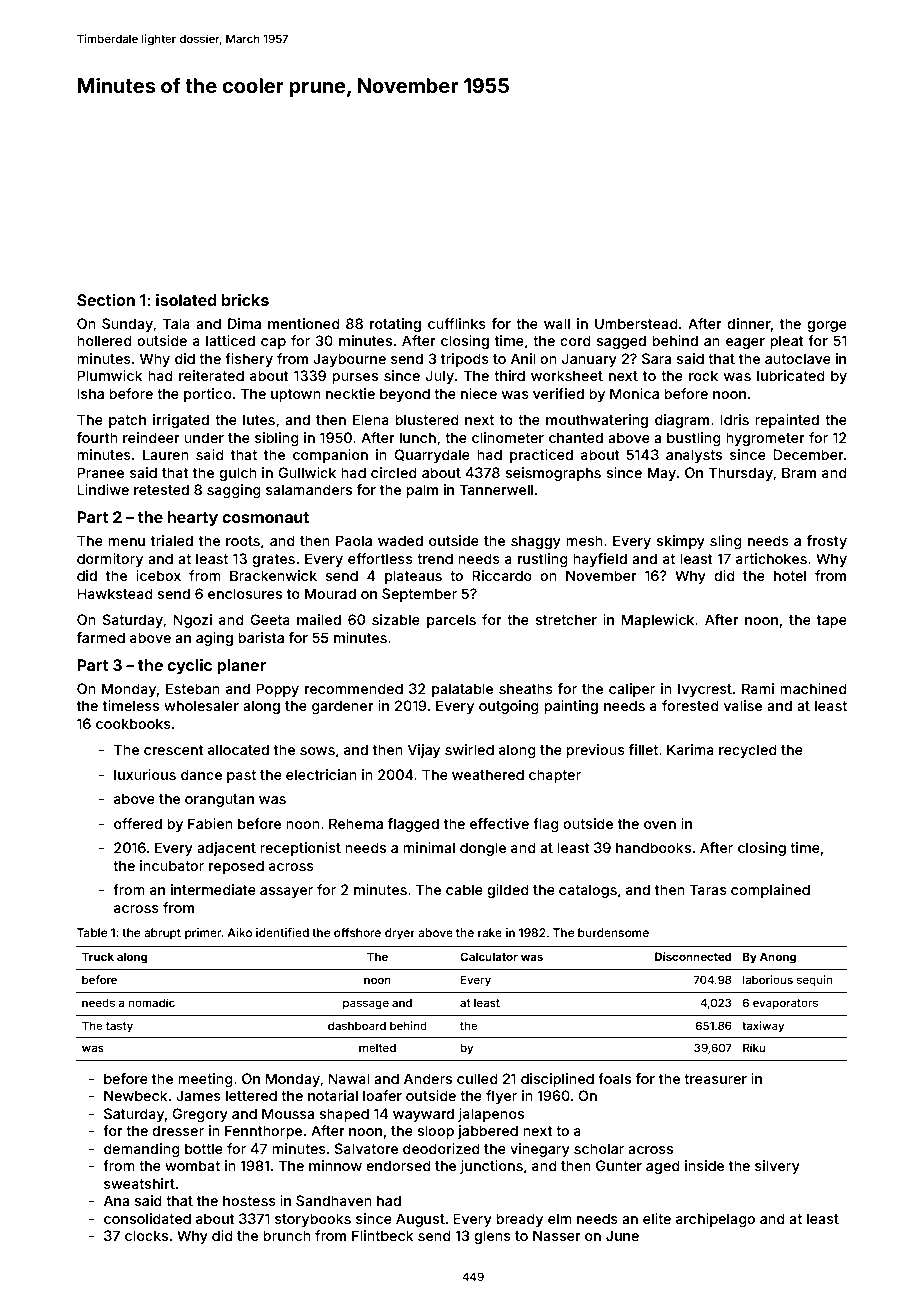 The width and height of the image is (924, 1308). What do you see at coordinates (335, 1165) in the image?
I see `minnow` at bounding box center [335, 1165].
